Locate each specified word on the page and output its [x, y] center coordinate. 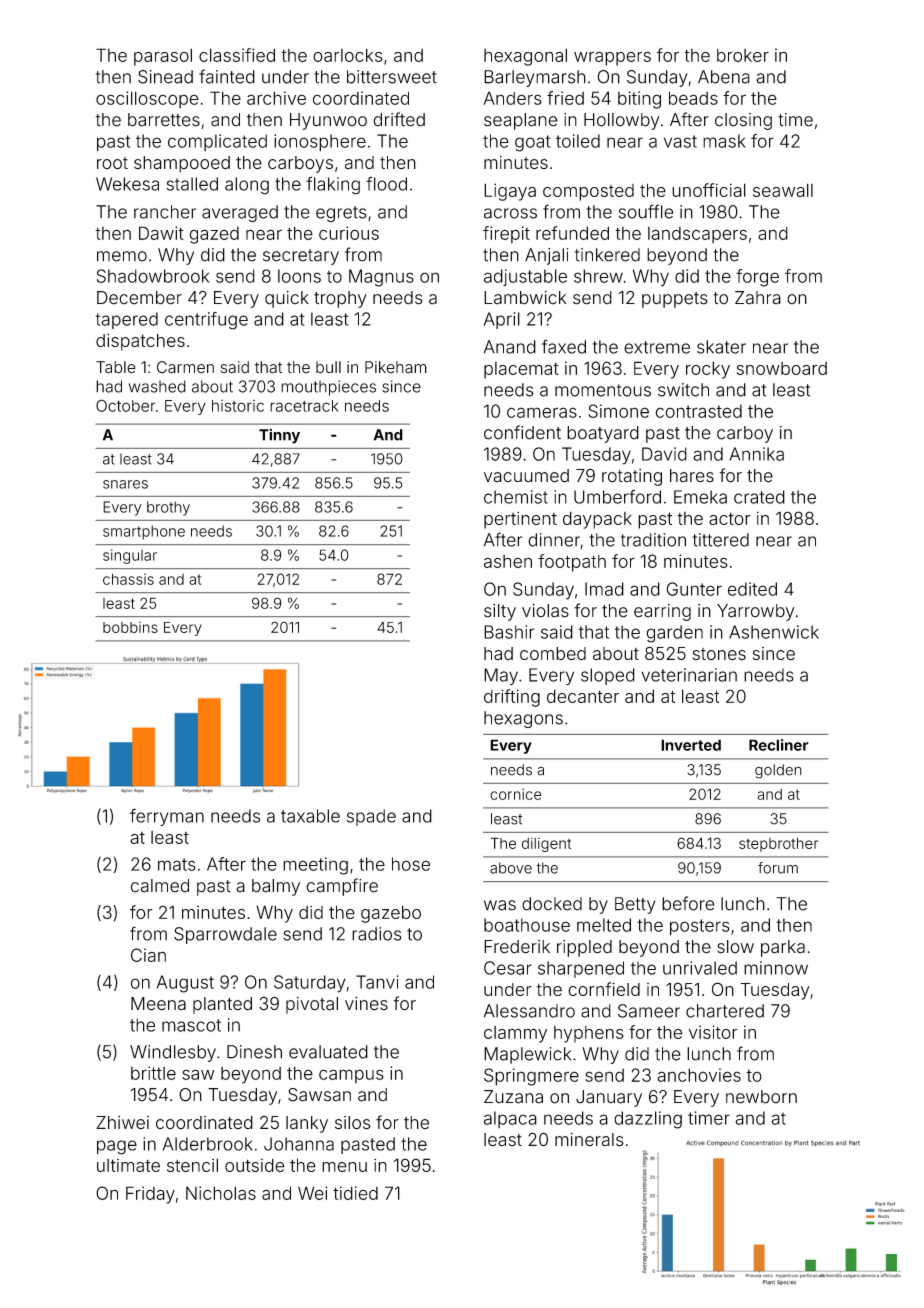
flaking [333, 186]
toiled [578, 141]
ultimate [128, 1165]
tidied [355, 1193]
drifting [512, 698]
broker [743, 55]
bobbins [130, 627]
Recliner [779, 745]
